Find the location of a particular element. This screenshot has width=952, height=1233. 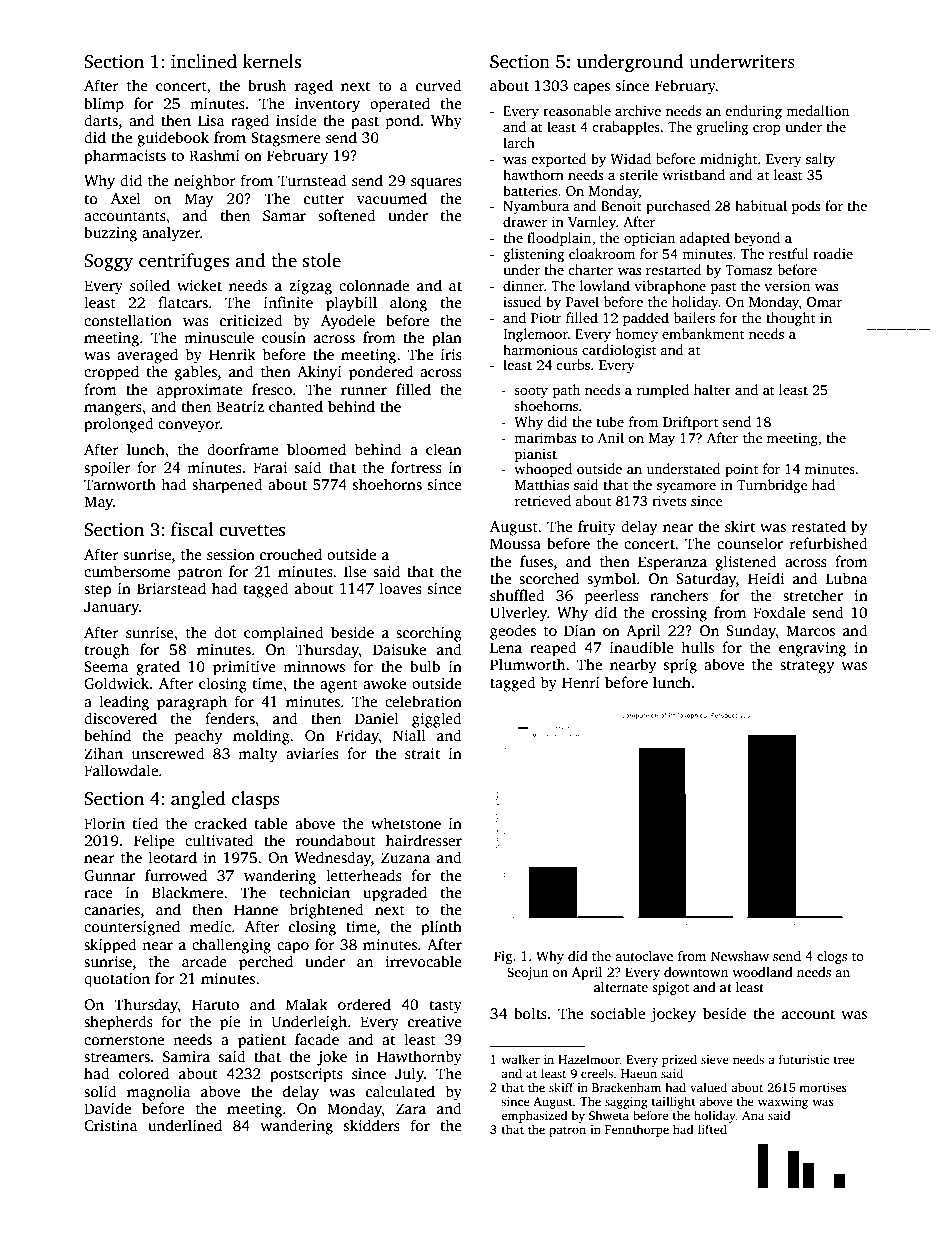

upgraded is located at coordinates (395, 894).
